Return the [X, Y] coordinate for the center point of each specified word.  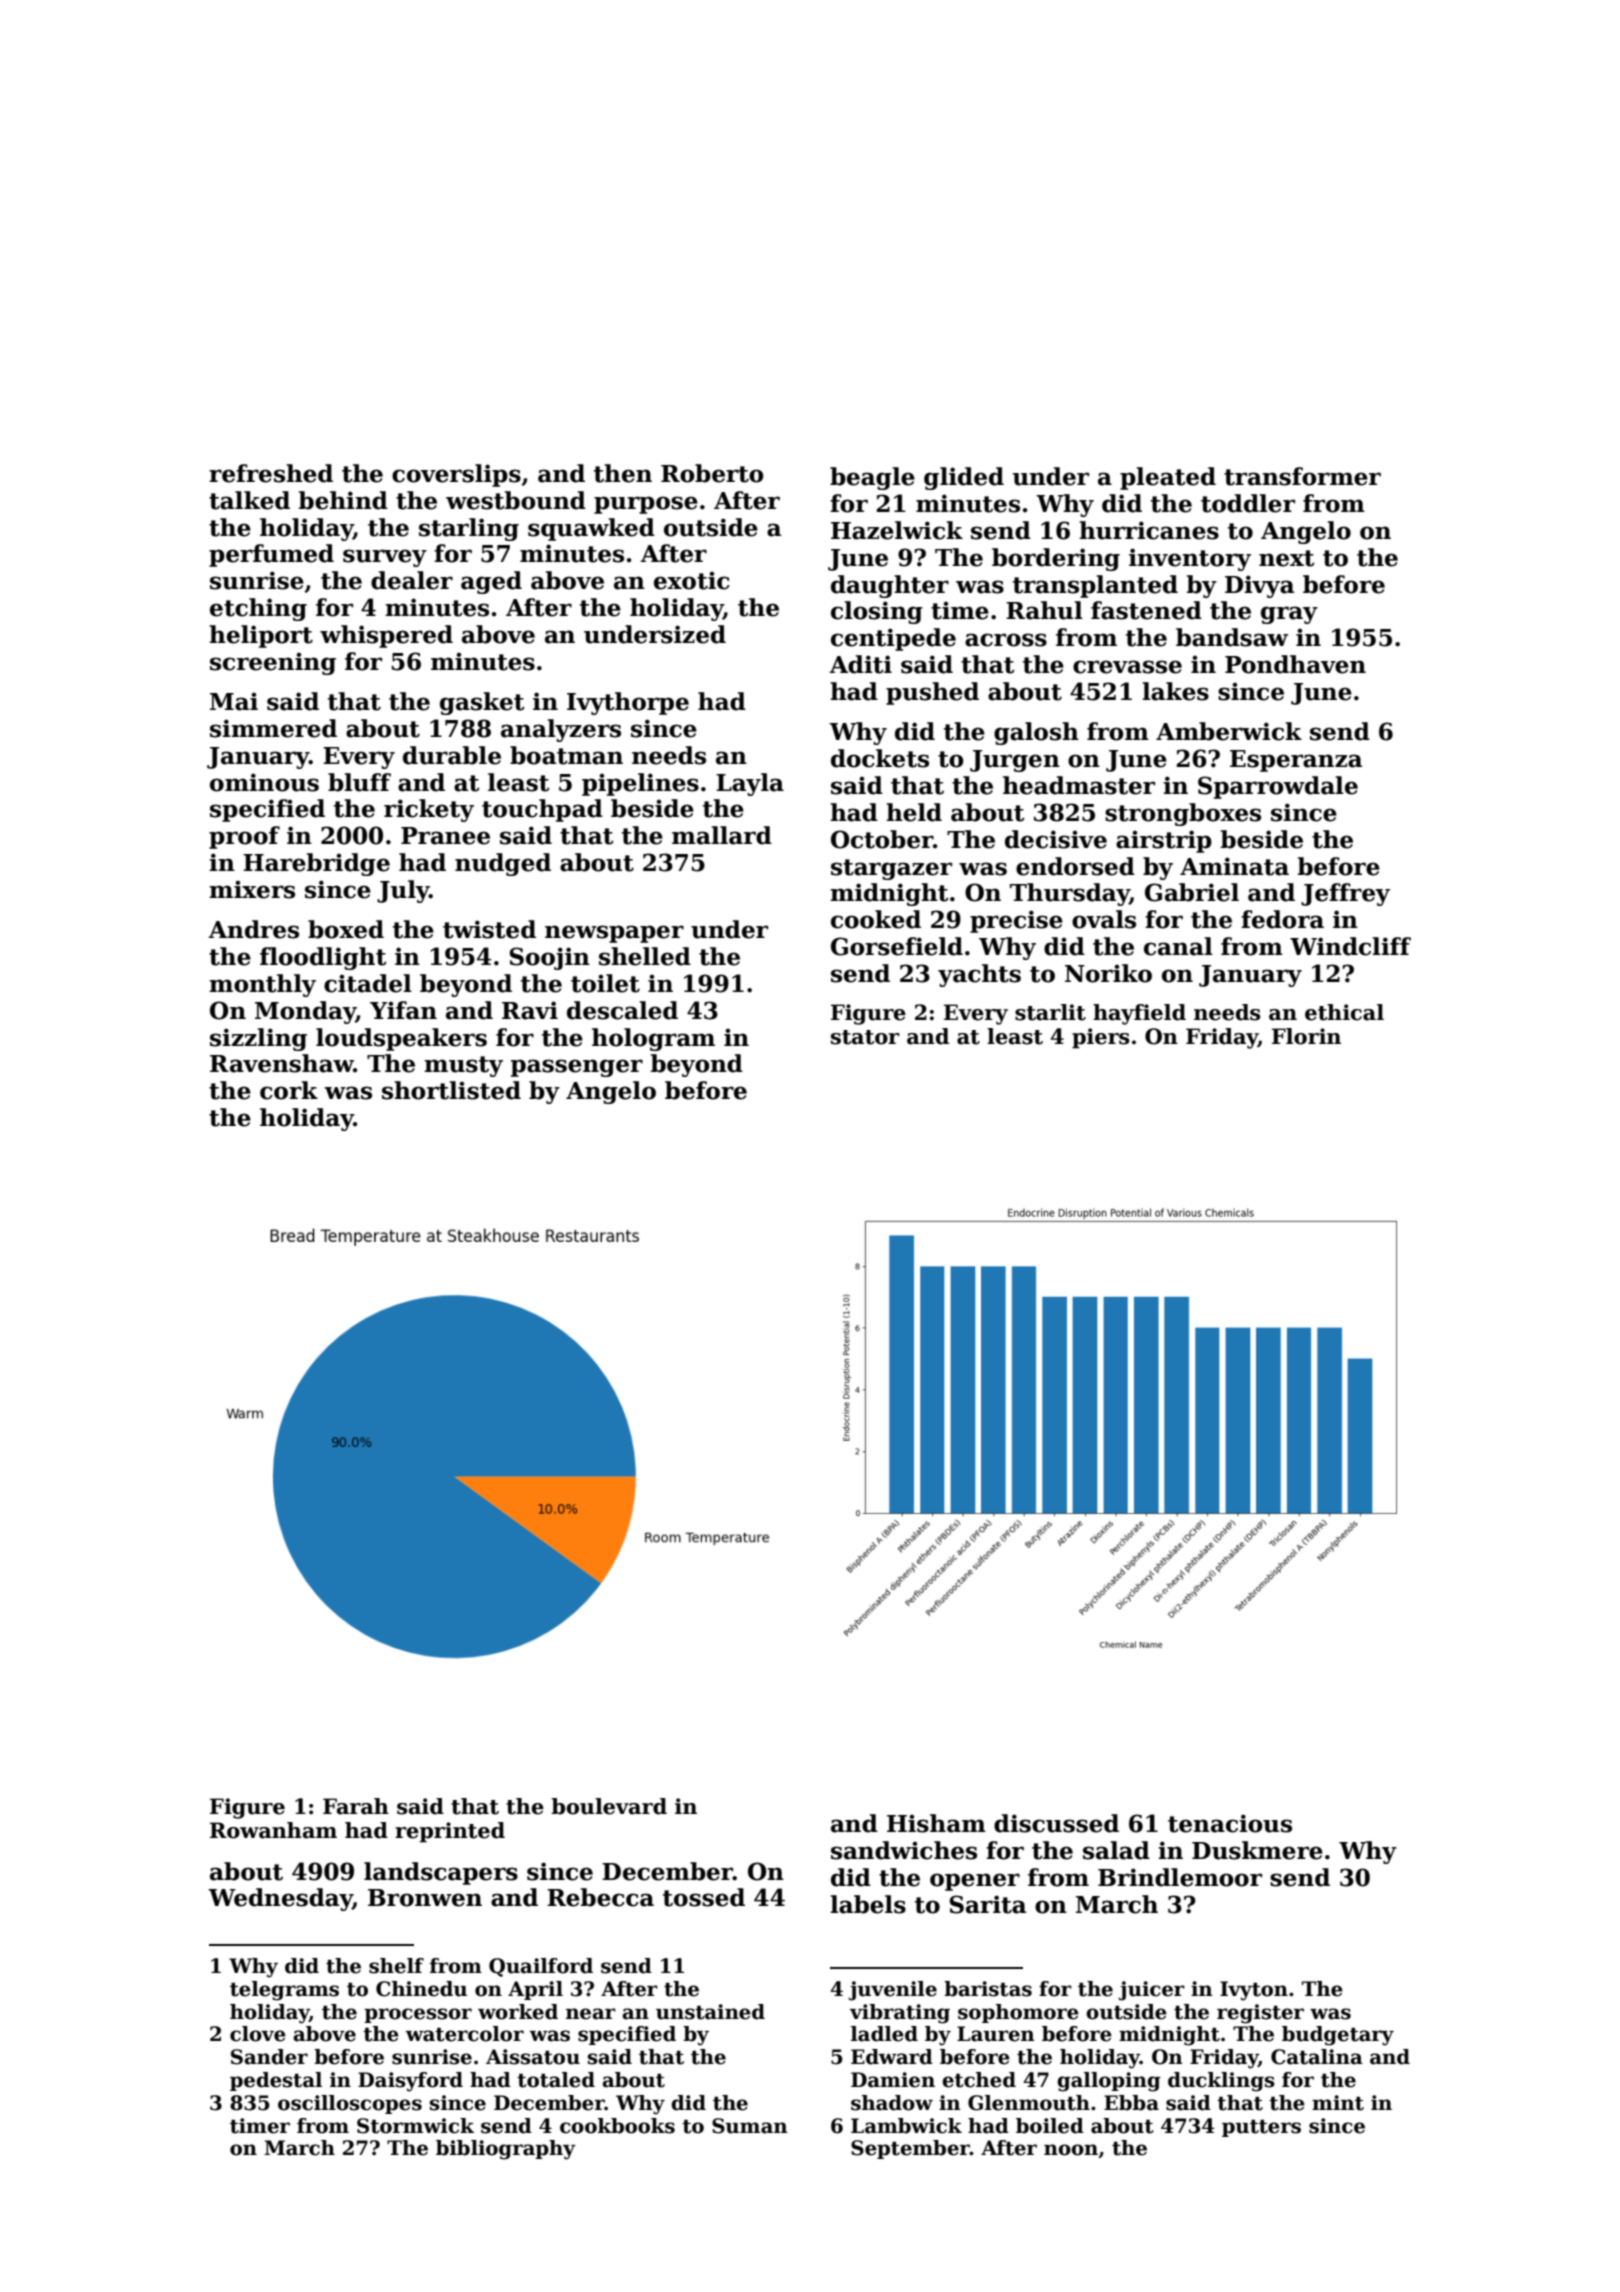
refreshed [271, 473]
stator [865, 1037]
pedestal [276, 2081]
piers [1101, 1038]
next [1287, 558]
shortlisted [451, 1090]
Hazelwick [897, 530]
